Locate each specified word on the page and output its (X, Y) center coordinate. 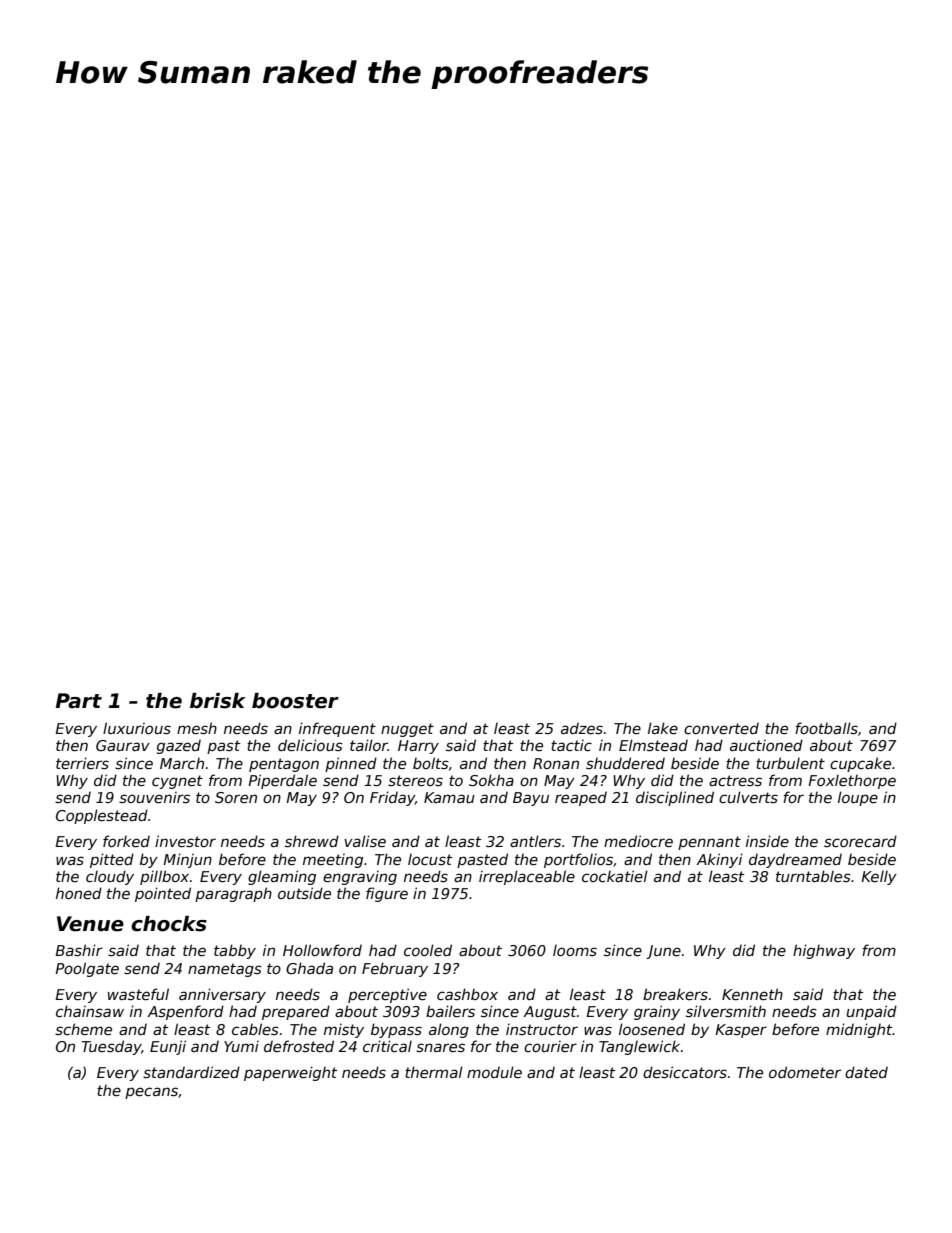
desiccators (685, 1072)
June (663, 952)
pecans (151, 1093)
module (494, 1072)
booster (295, 701)
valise (365, 841)
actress (735, 780)
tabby (235, 951)
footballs (826, 728)
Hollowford (322, 950)
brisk (218, 701)
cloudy (110, 877)
